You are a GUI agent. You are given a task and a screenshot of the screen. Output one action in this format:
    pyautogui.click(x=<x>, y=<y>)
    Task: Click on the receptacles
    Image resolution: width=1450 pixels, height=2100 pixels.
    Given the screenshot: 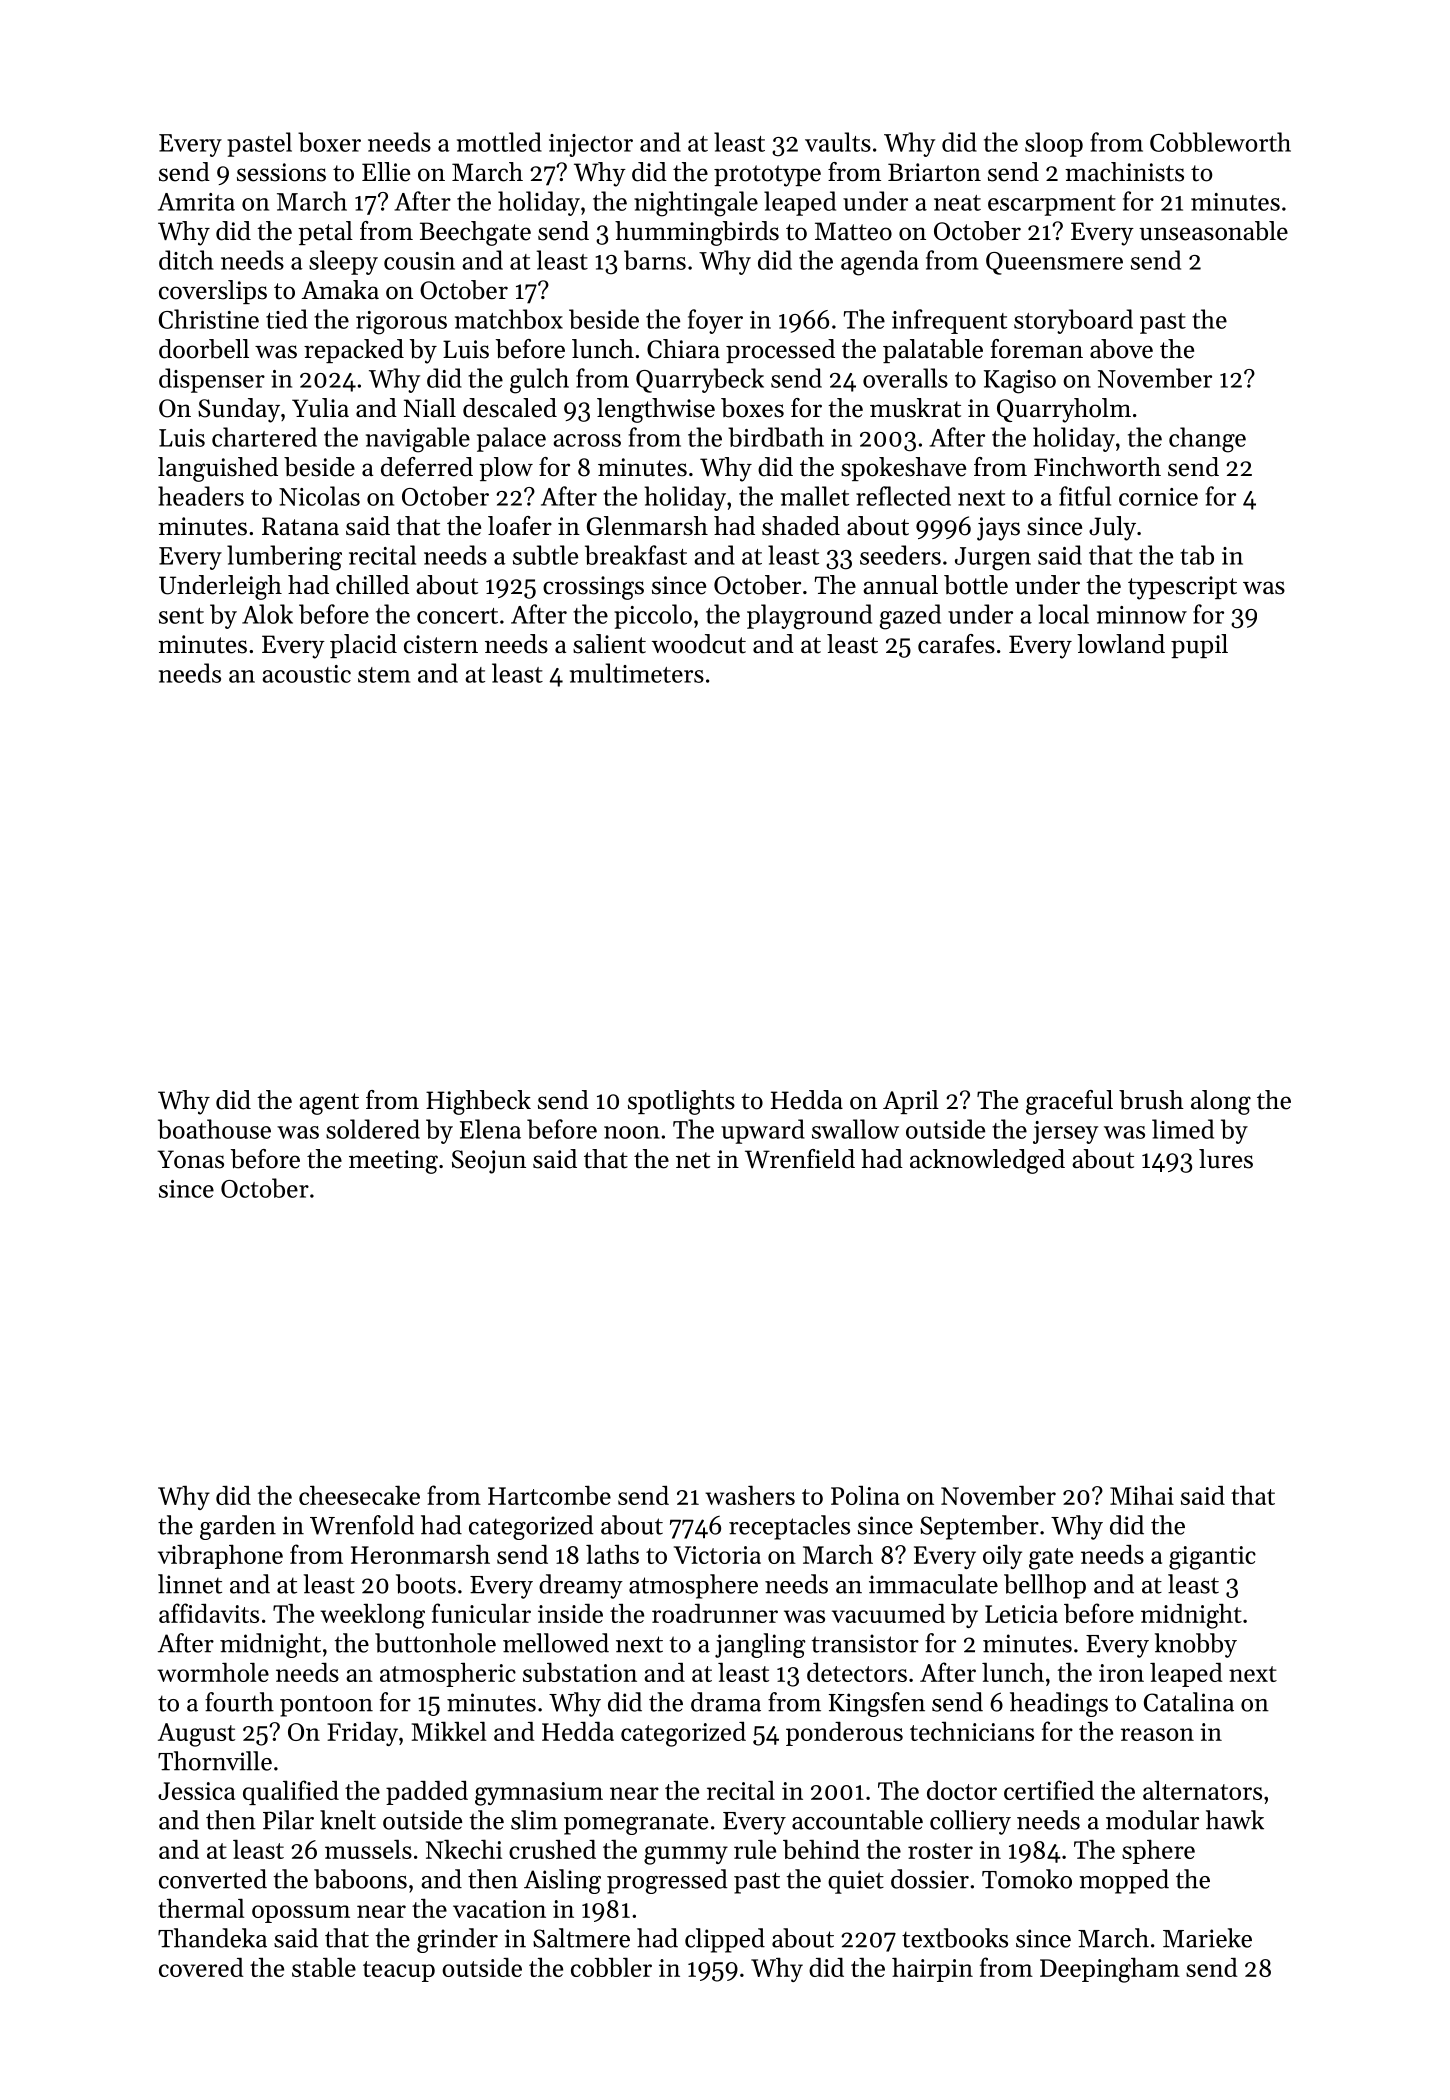 What is the action you would take?
    pyautogui.click(x=789, y=1527)
